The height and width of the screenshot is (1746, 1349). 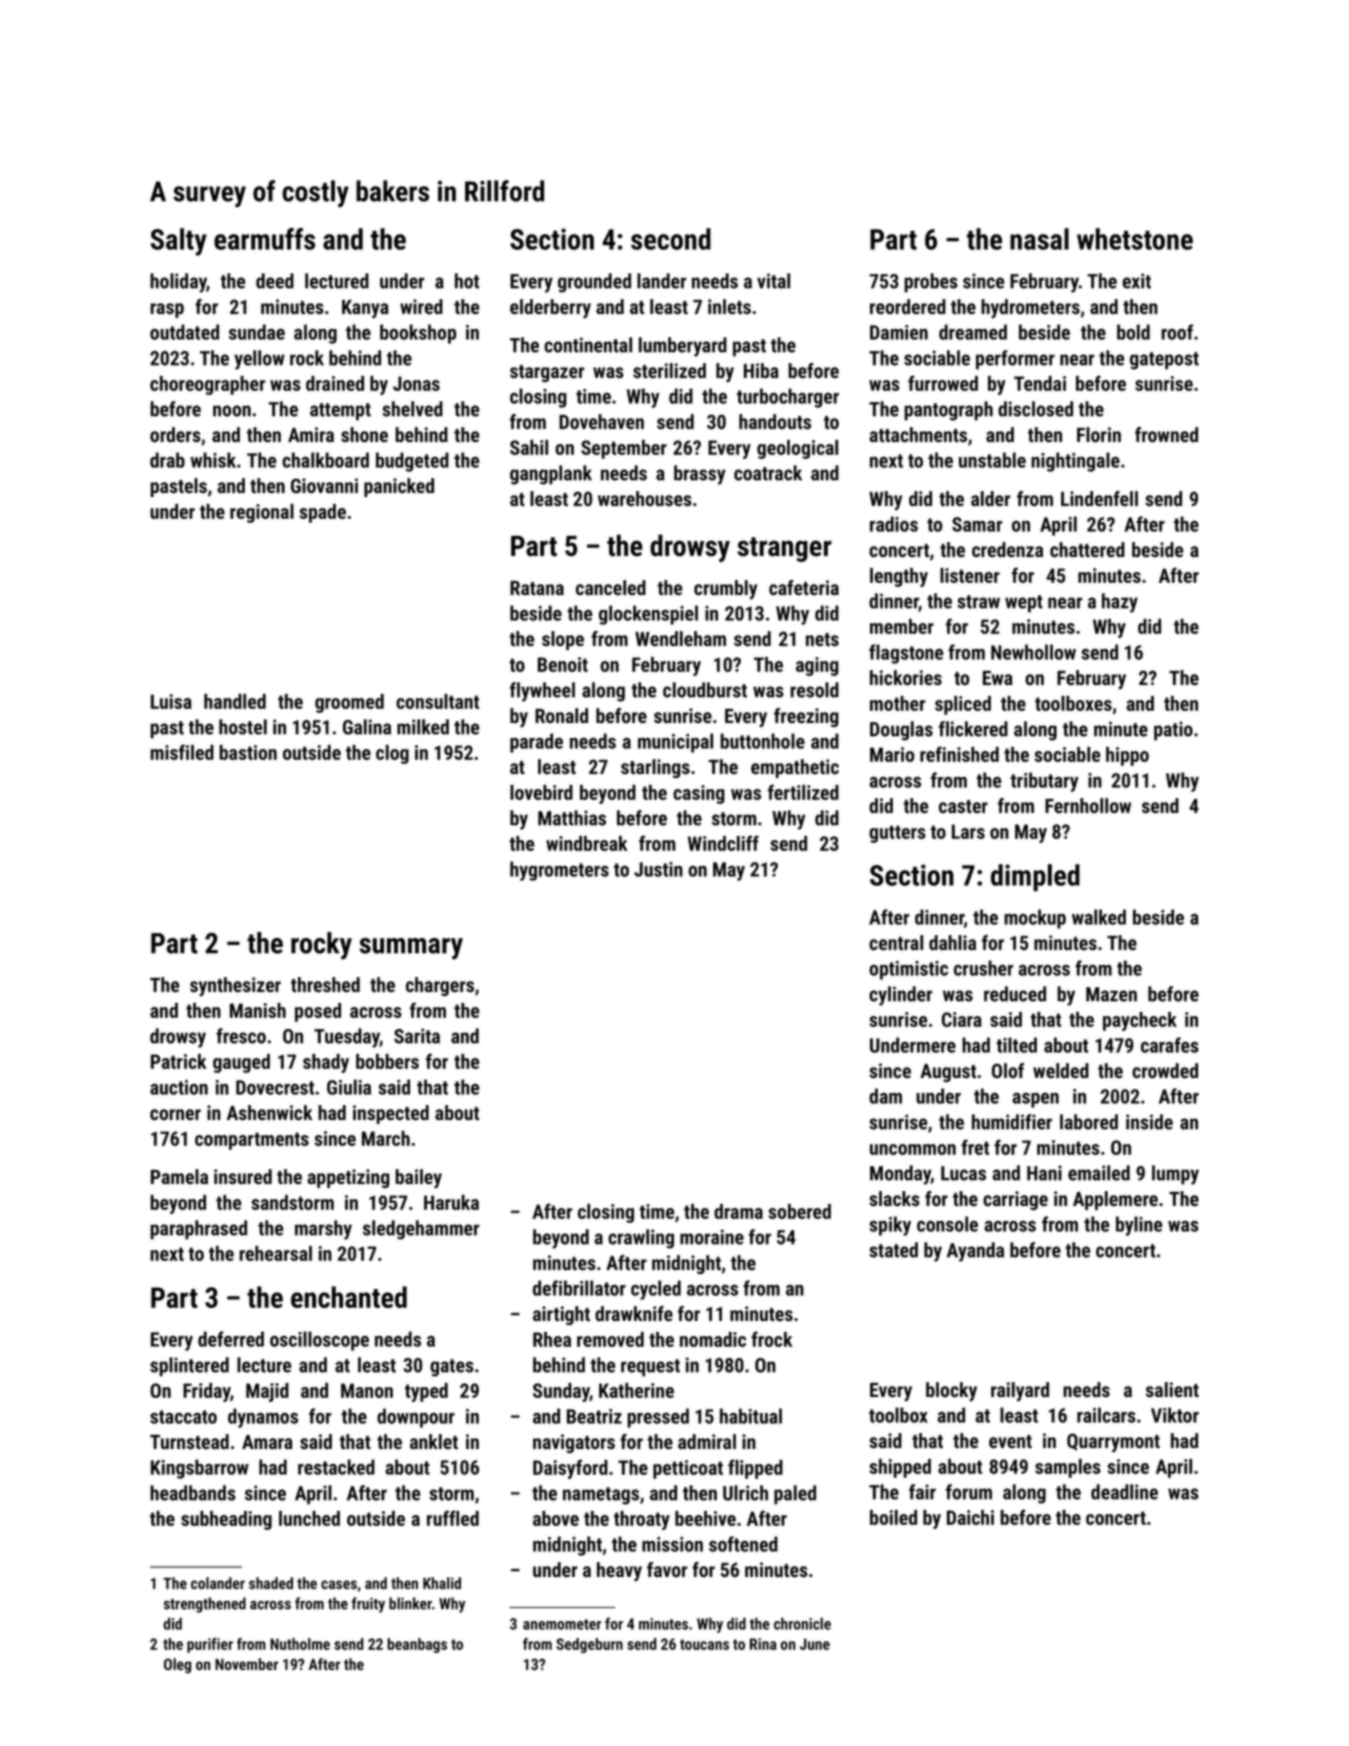 I want to click on fruity, so click(x=368, y=1605).
